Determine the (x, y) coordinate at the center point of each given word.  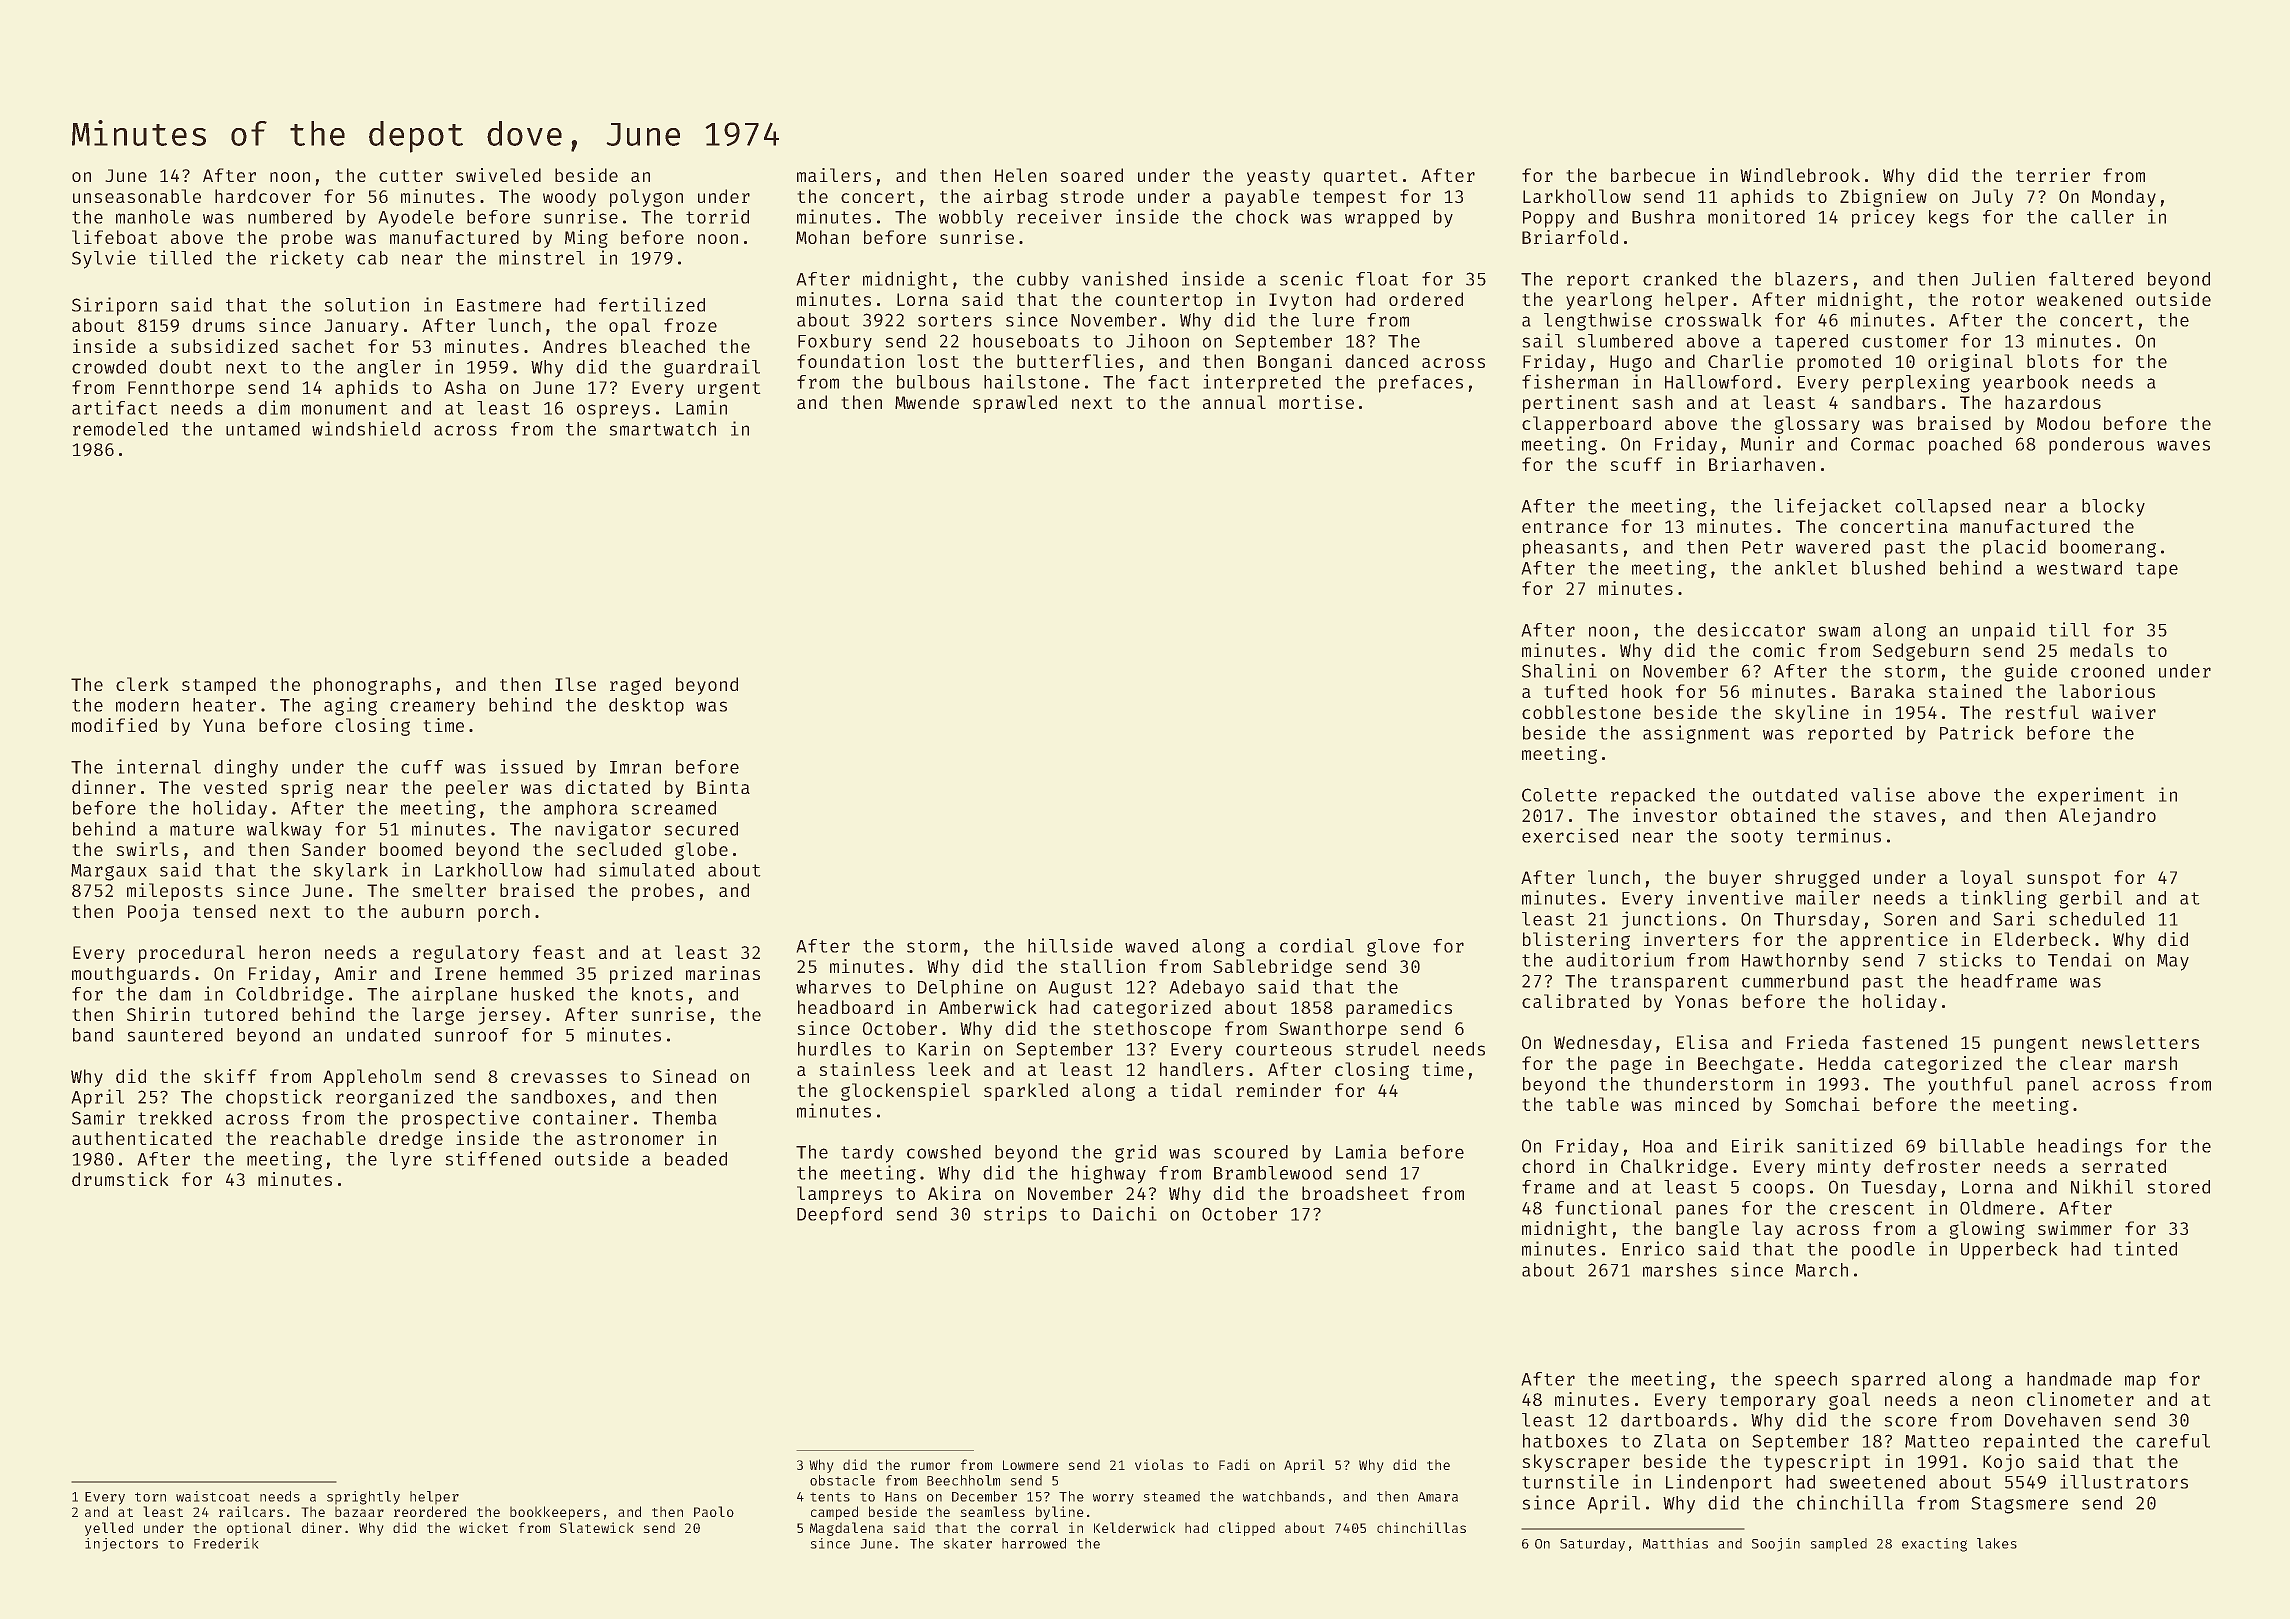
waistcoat (212, 1496)
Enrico (1653, 1248)
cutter (411, 176)
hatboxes (1565, 1441)
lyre (411, 1161)
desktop (646, 707)
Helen (1021, 175)
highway (1109, 1174)
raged (635, 686)
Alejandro (2107, 817)
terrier (2053, 175)
